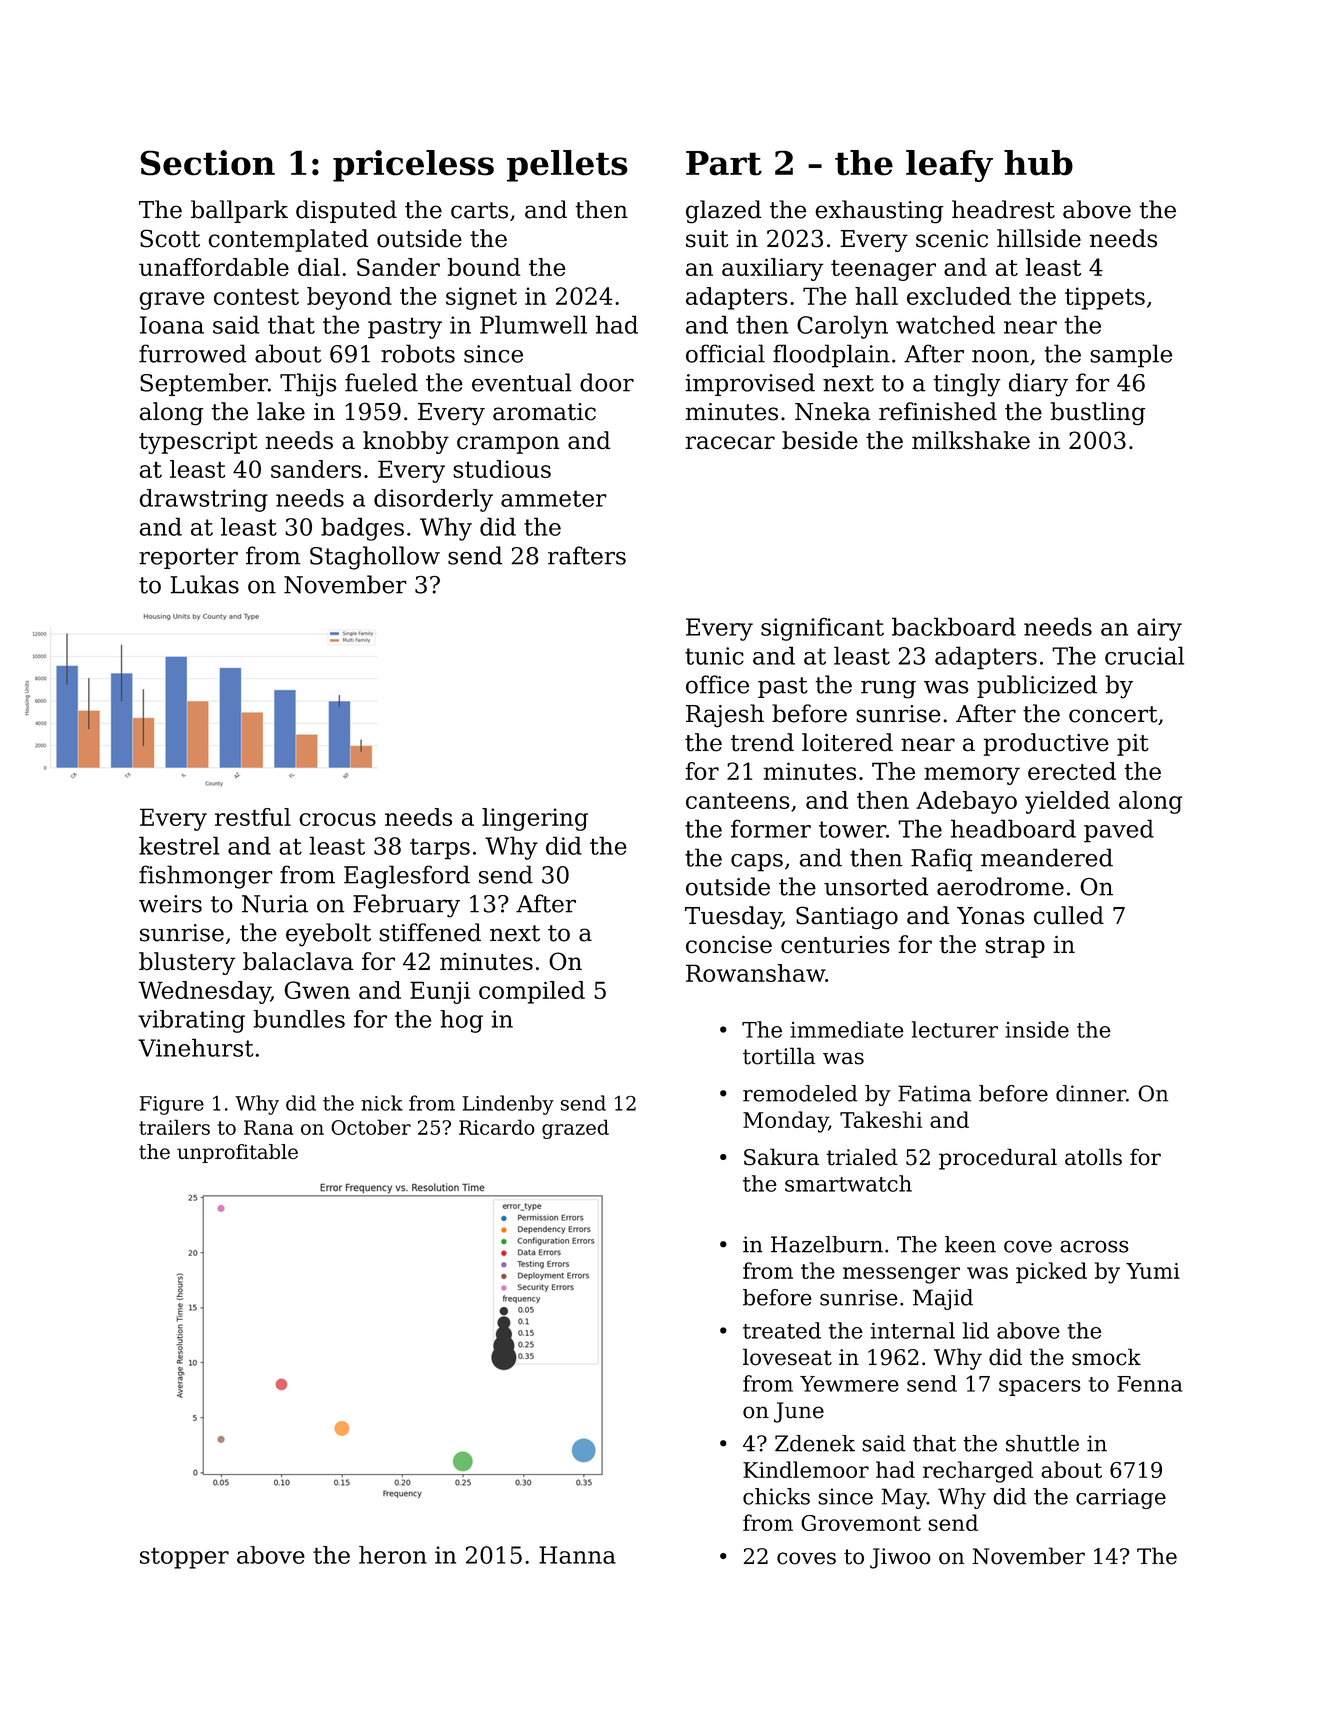  Describe the element at coordinates (413, 166) in the screenshot. I see `priceless` at that location.
